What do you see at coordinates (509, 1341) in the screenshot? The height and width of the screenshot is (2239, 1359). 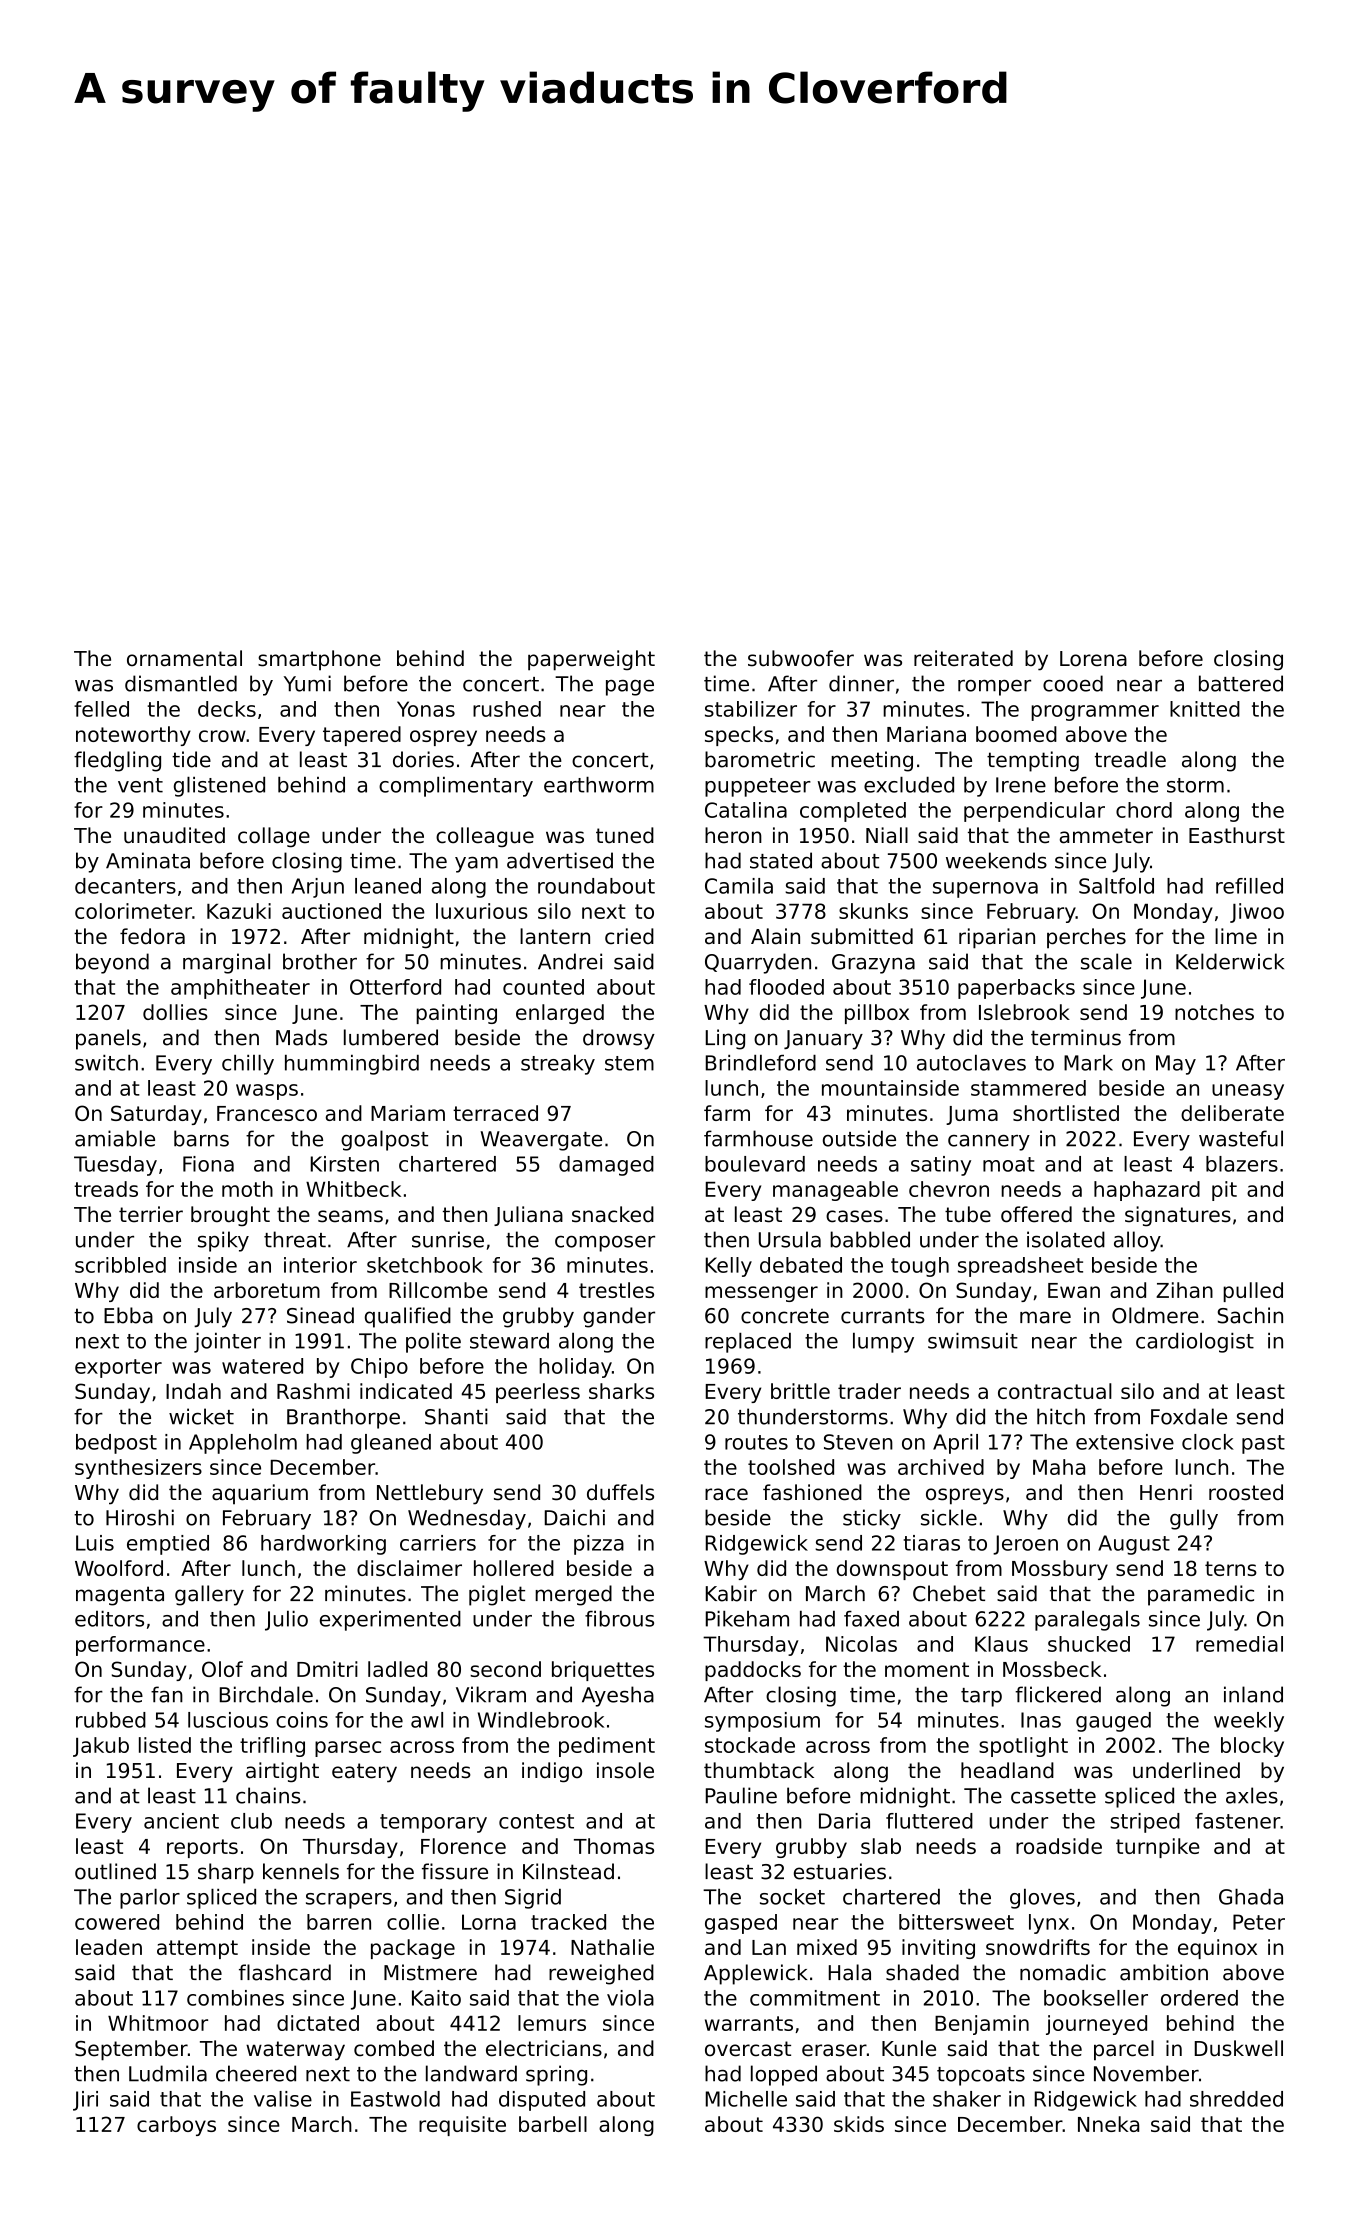 I see `steward` at bounding box center [509, 1341].
